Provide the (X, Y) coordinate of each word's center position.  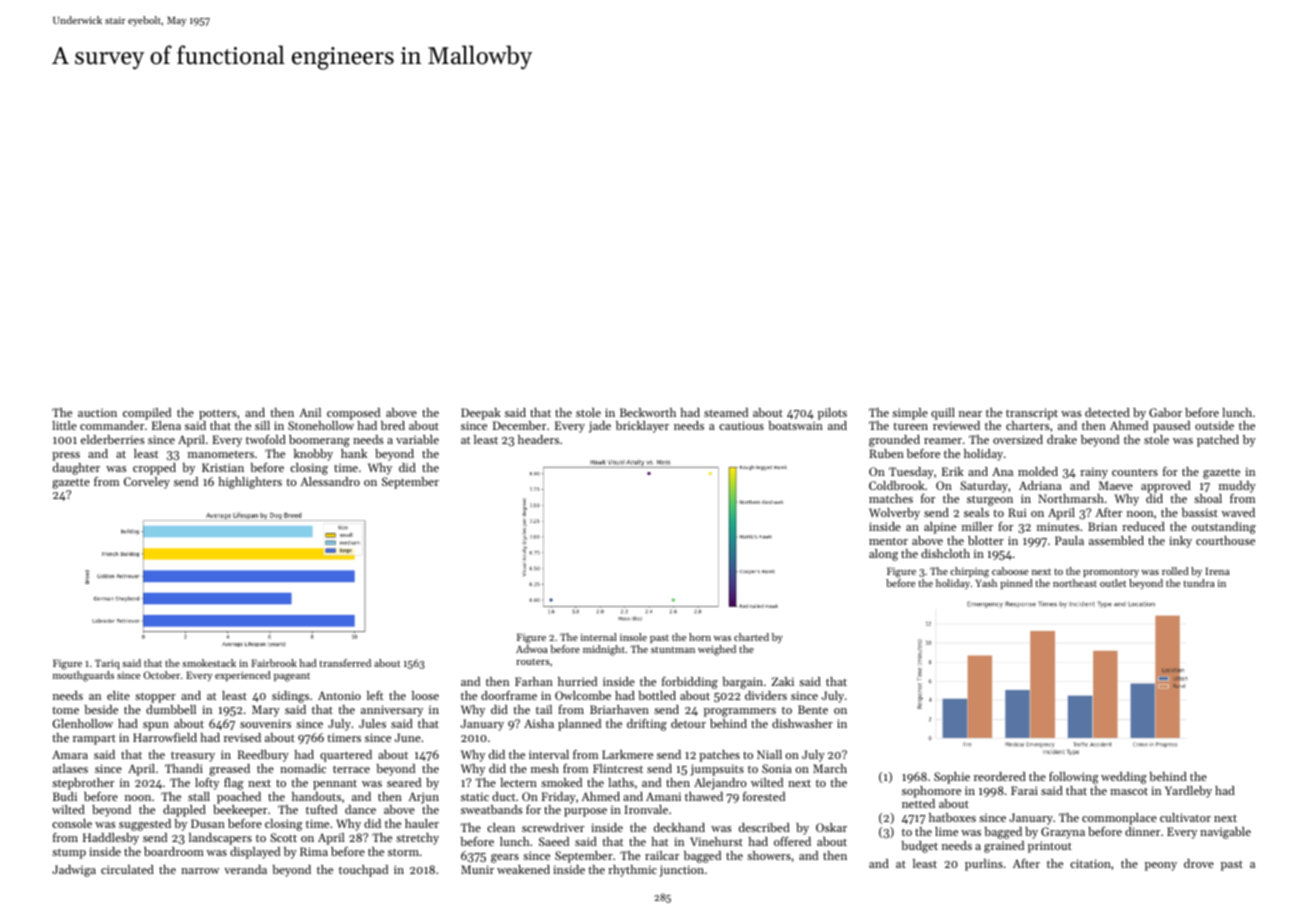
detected (1107, 412)
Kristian (223, 467)
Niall (769, 754)
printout (1050, 847)
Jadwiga (74, 871)
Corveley (147, 483)
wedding (1124, 778)
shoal (1208, 498)
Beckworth (648, 412)
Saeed (554, 841)
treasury (193, 756)
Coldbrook (897, 485)
